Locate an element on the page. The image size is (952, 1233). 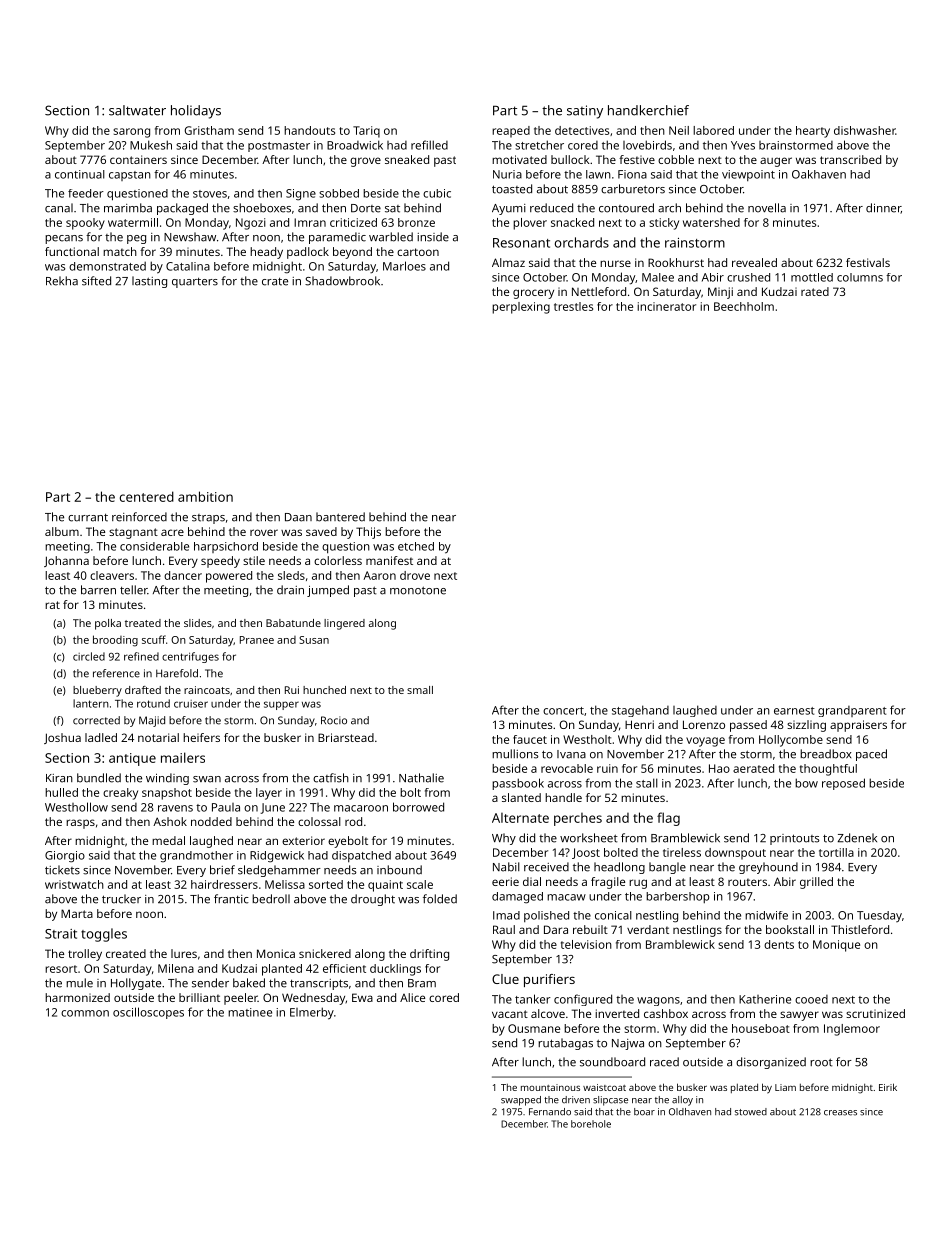
Henri is located at coordinates (639, 724).
